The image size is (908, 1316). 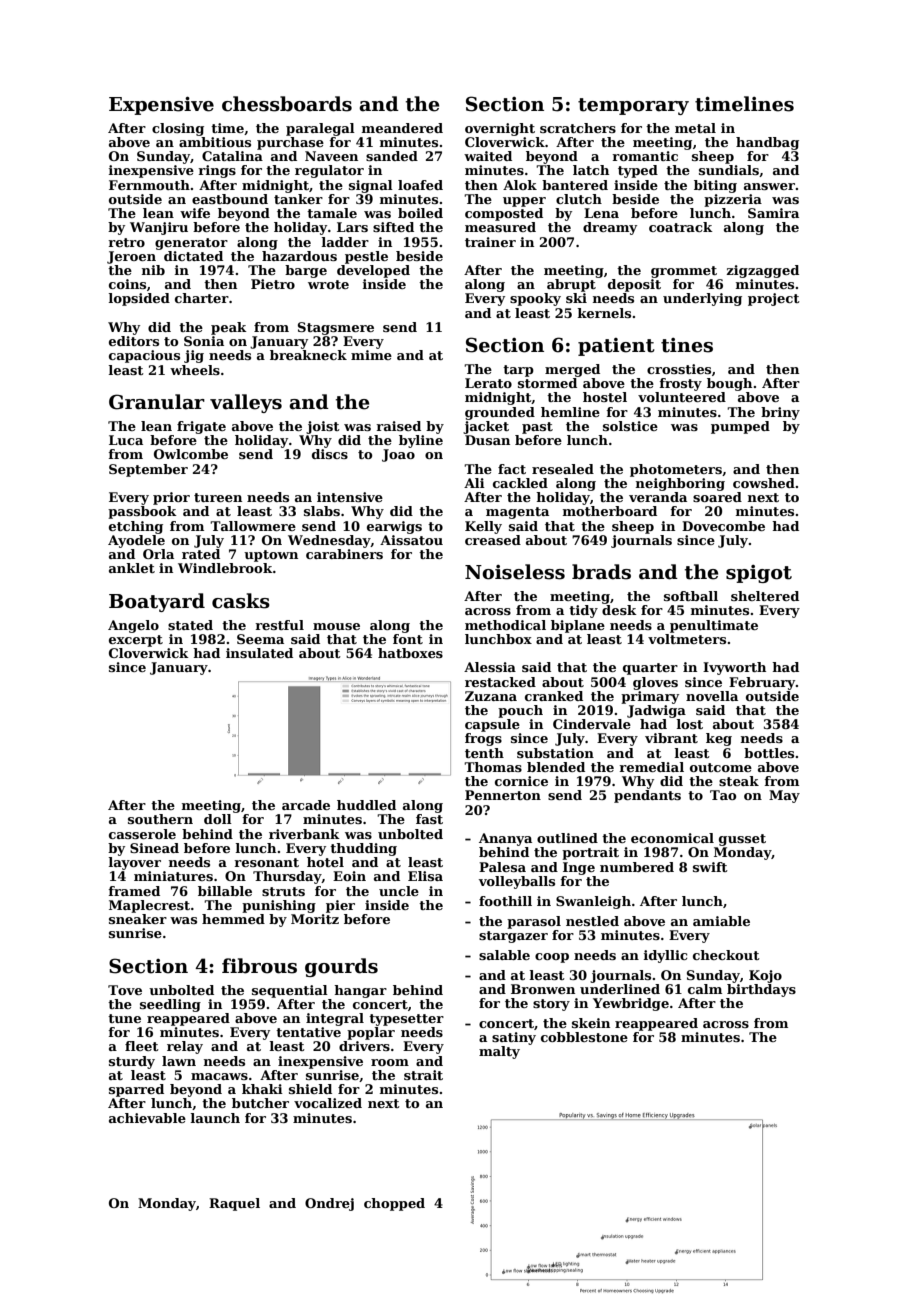 What do you see at coordinates (229, 328) in the screenshot?
I see `peak` at bounding box center [229, 328].
